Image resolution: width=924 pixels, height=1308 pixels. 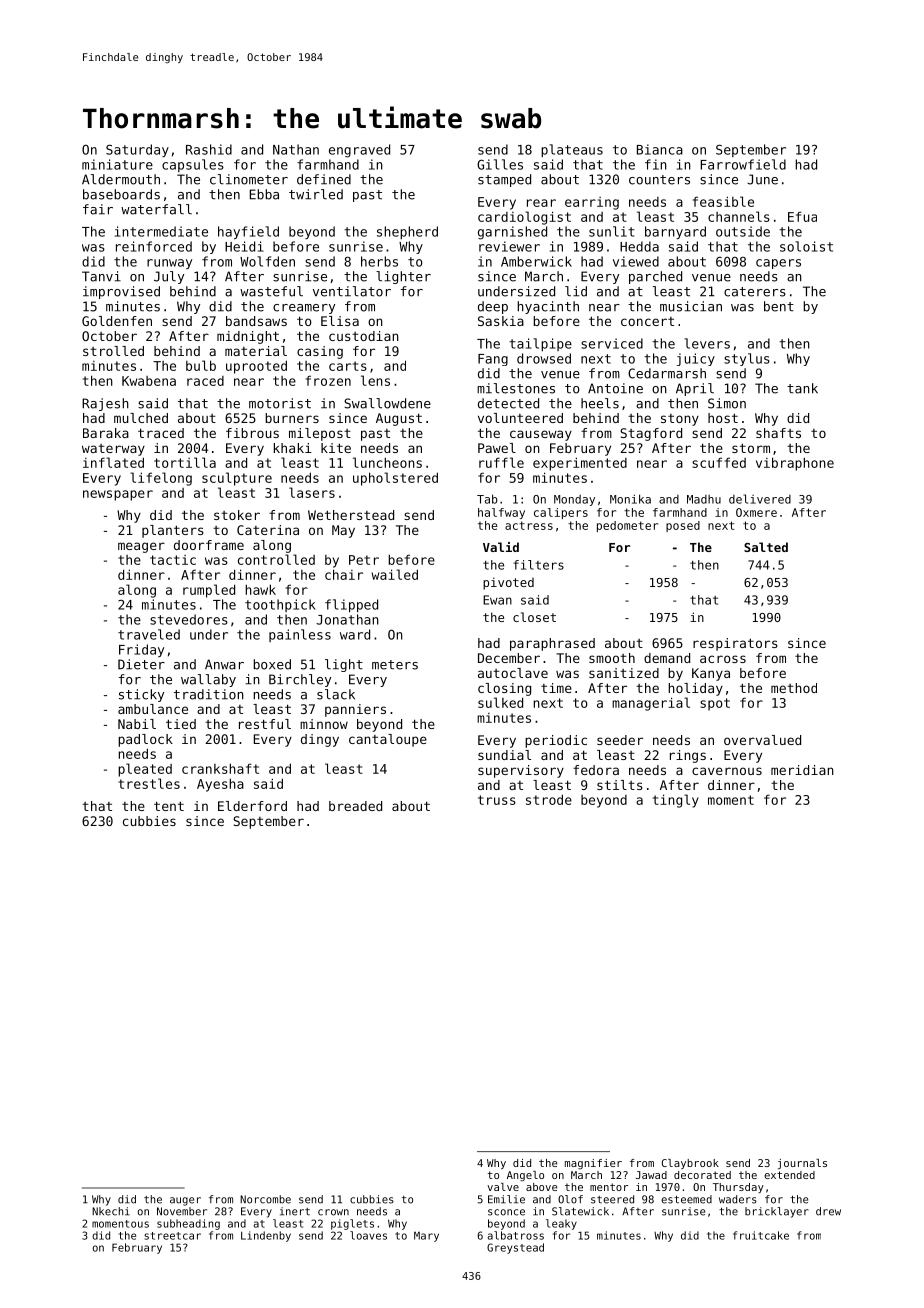 What do you see at coordinates (743, 164) in the document?
I see `Farrowfield` at bounding box center [743, 164].
